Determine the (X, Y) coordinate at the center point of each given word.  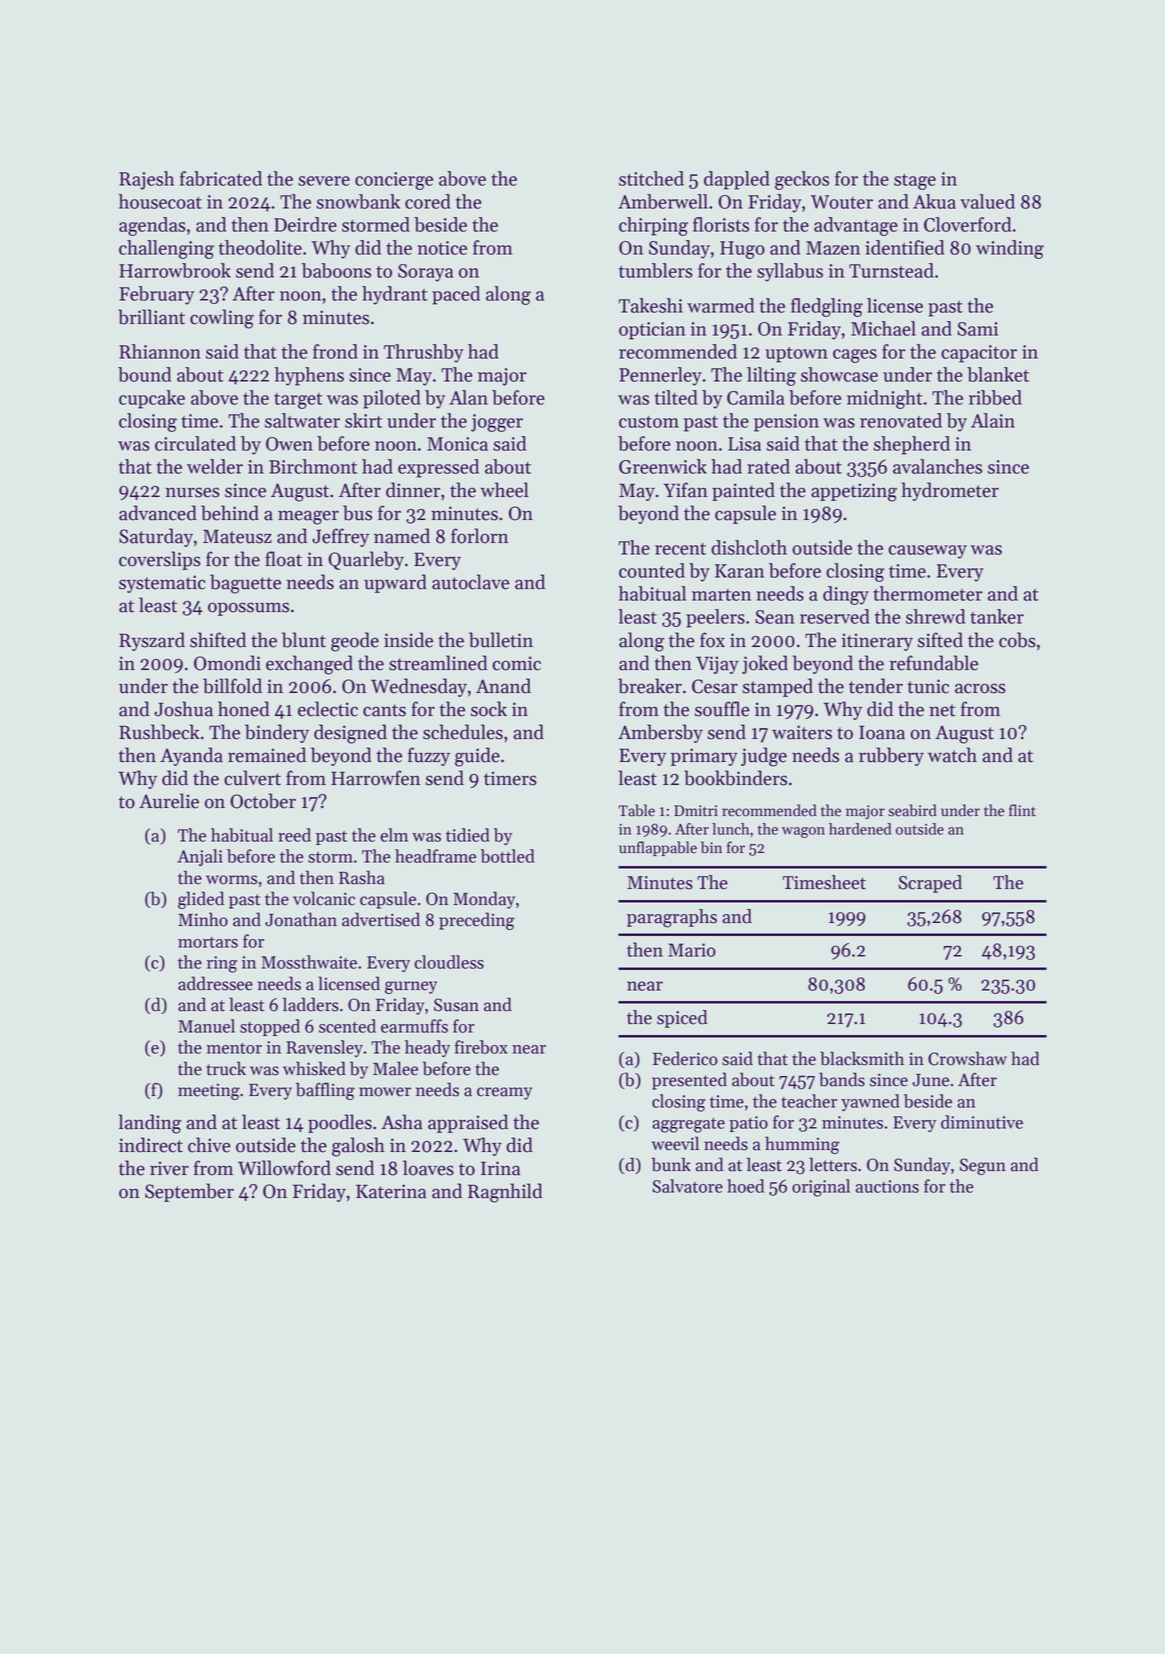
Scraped (930, 884)
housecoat (160, 201)
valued (987, 201)
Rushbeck (159, 732)
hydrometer (950, 491)
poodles (340, 1123)
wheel (504, 490)
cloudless (449, 962)
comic (517, 663)
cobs (1017, 640)
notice (442, 248)
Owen (289, 444)
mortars (208, 942)
